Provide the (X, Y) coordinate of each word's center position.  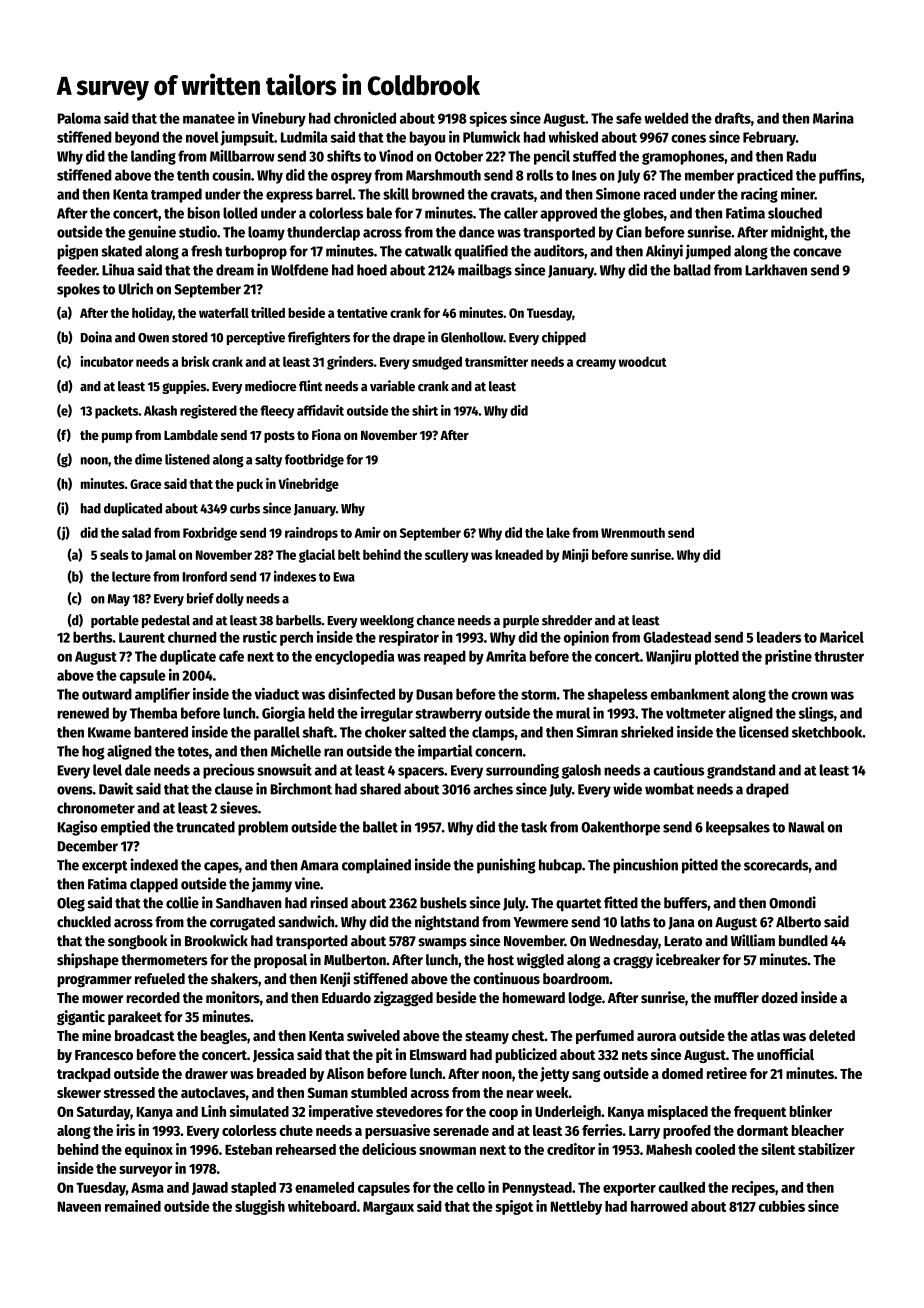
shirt (425, 410)
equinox (149, 1150)
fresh (206, 251)
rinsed (329, 902)
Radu (801, 156)
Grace (145, 484)
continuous (506, 978)
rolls (540, 175)
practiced (765, 176)
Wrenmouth (633, 532)
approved (568, 214)
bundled (803, 941)
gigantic (81, 1017)
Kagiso (78, 828)
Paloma (79, 118)
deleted (832, 1035)
